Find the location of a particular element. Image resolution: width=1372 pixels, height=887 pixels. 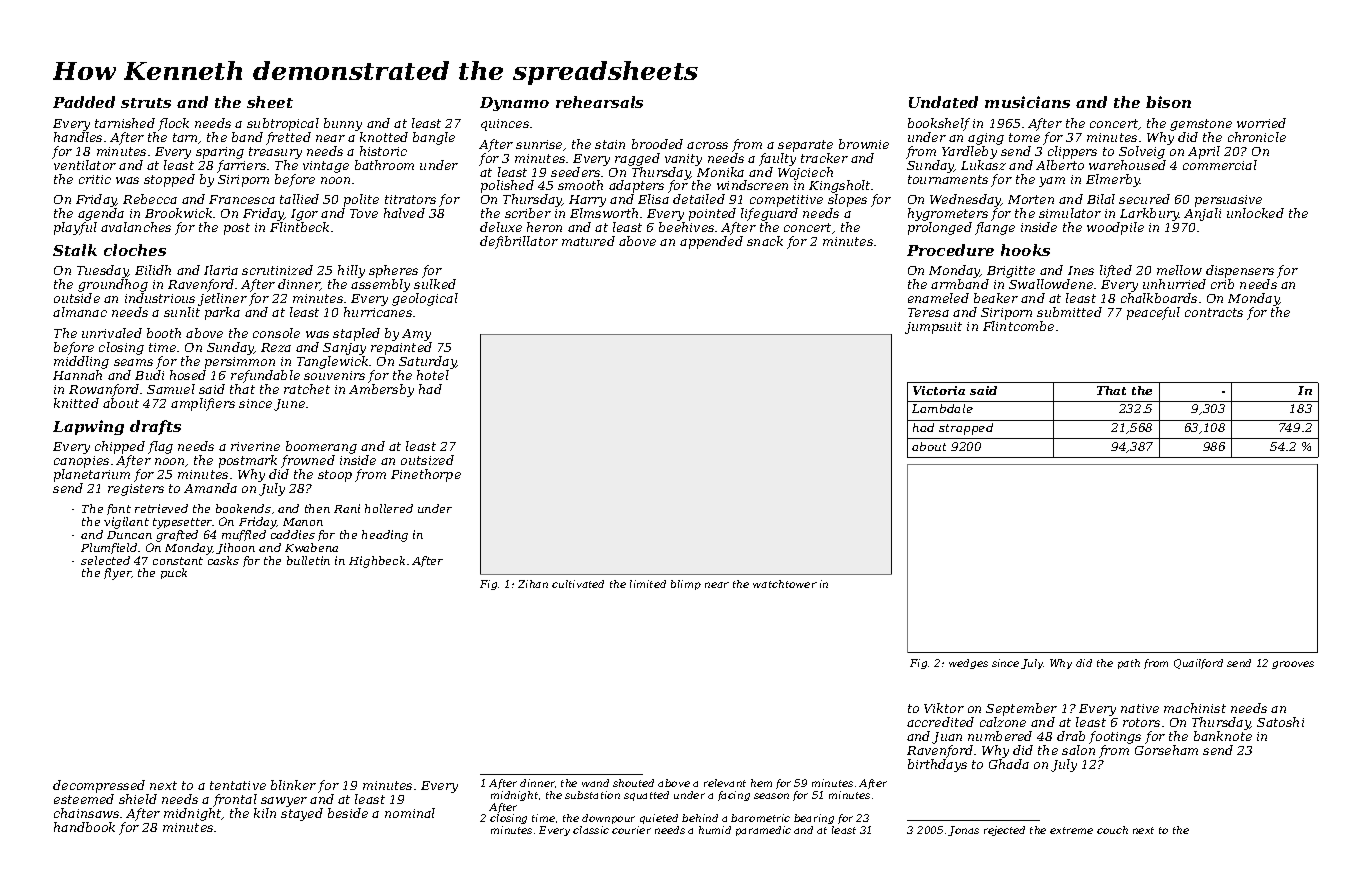

watchtower is located at coordinates (785, 584).
